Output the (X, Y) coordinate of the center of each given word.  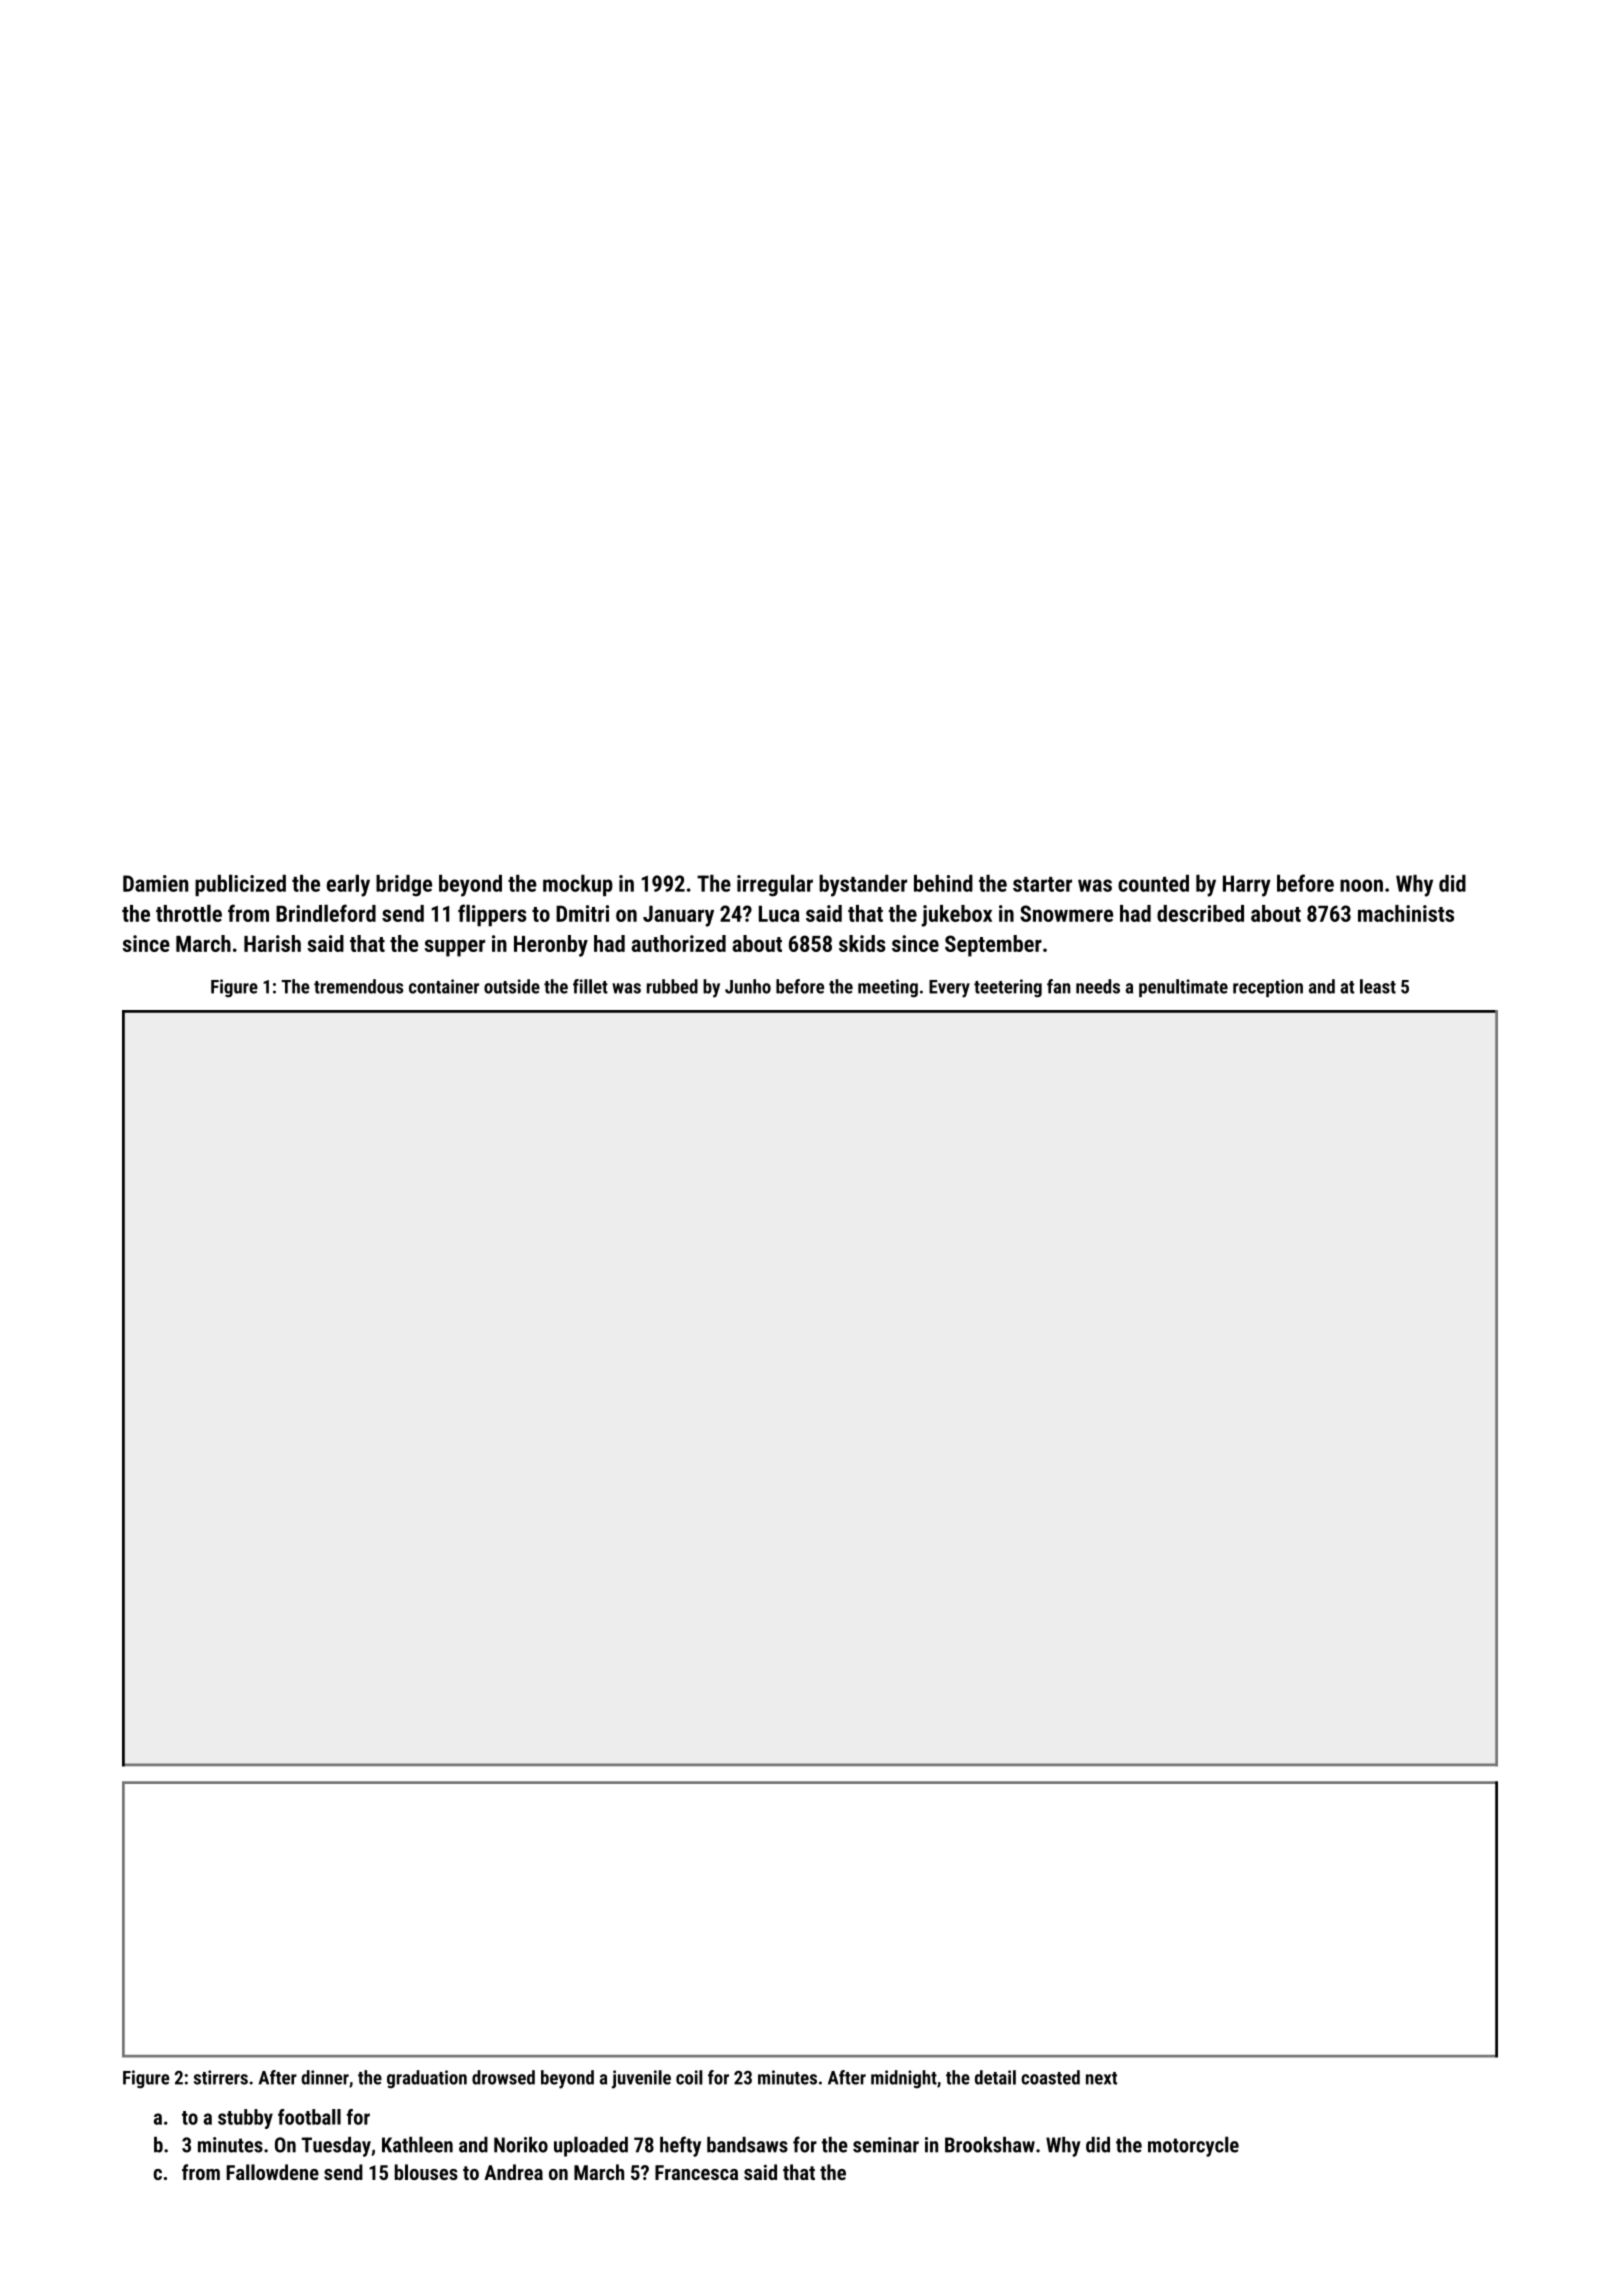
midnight (904, 2079)
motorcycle (1193, 2146)
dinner (325, 2077)
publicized (240, 885)
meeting (888, 988)
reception (1268, 988)
